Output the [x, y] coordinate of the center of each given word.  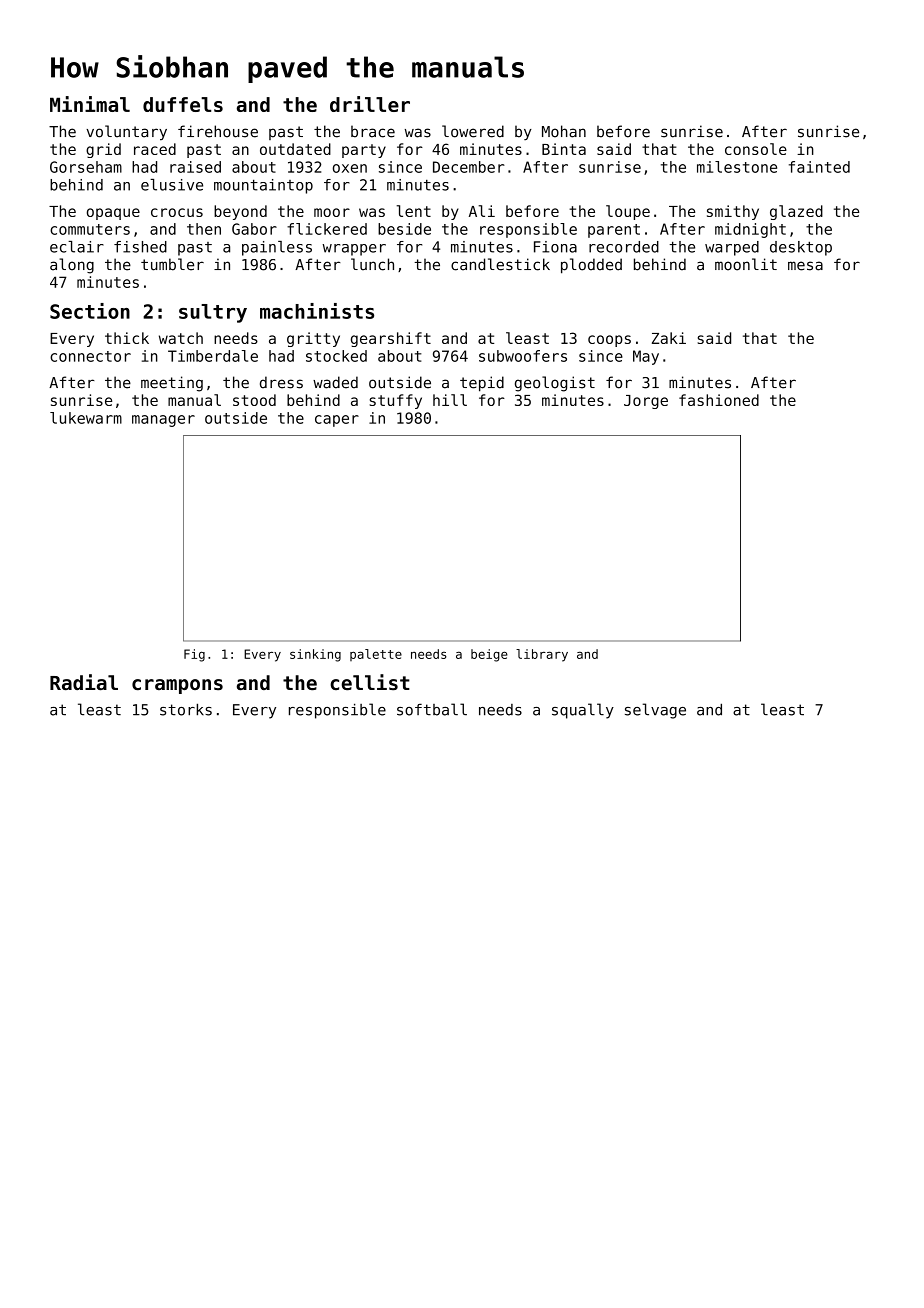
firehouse [218, 131]
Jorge [646, 402]
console [756, 149]
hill [450, 400]
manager [163, 421]
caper [337, 421]
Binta [564, 149]
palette [376, 655]
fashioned [719, 400]
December [469, 167]
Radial [84, 682]
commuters [90, 229]
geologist [555, 384]
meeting [172, 384]
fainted [819, 167]
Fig [194, 655]
